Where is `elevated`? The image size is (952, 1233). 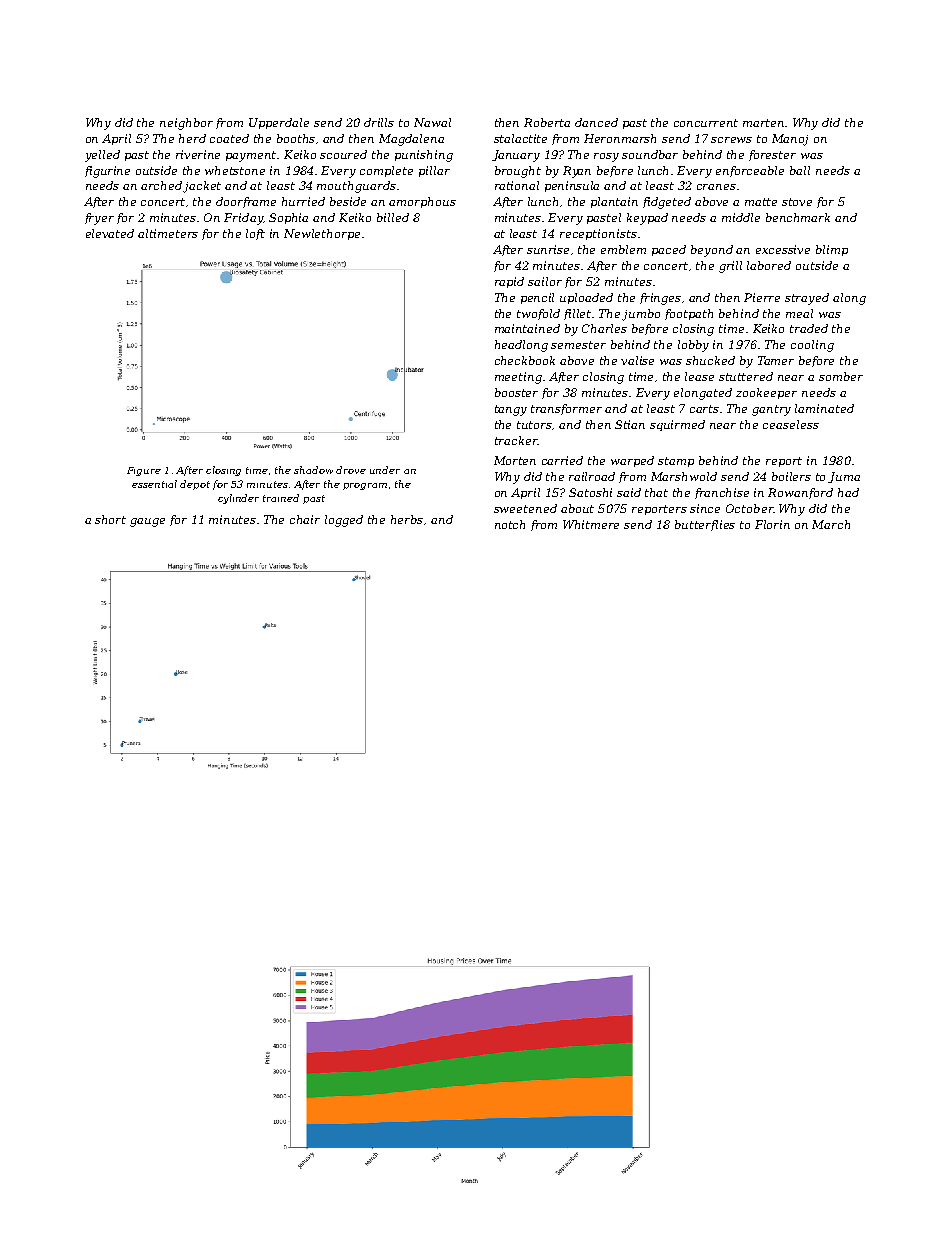 elevated is located at coordinates (110, 233).
